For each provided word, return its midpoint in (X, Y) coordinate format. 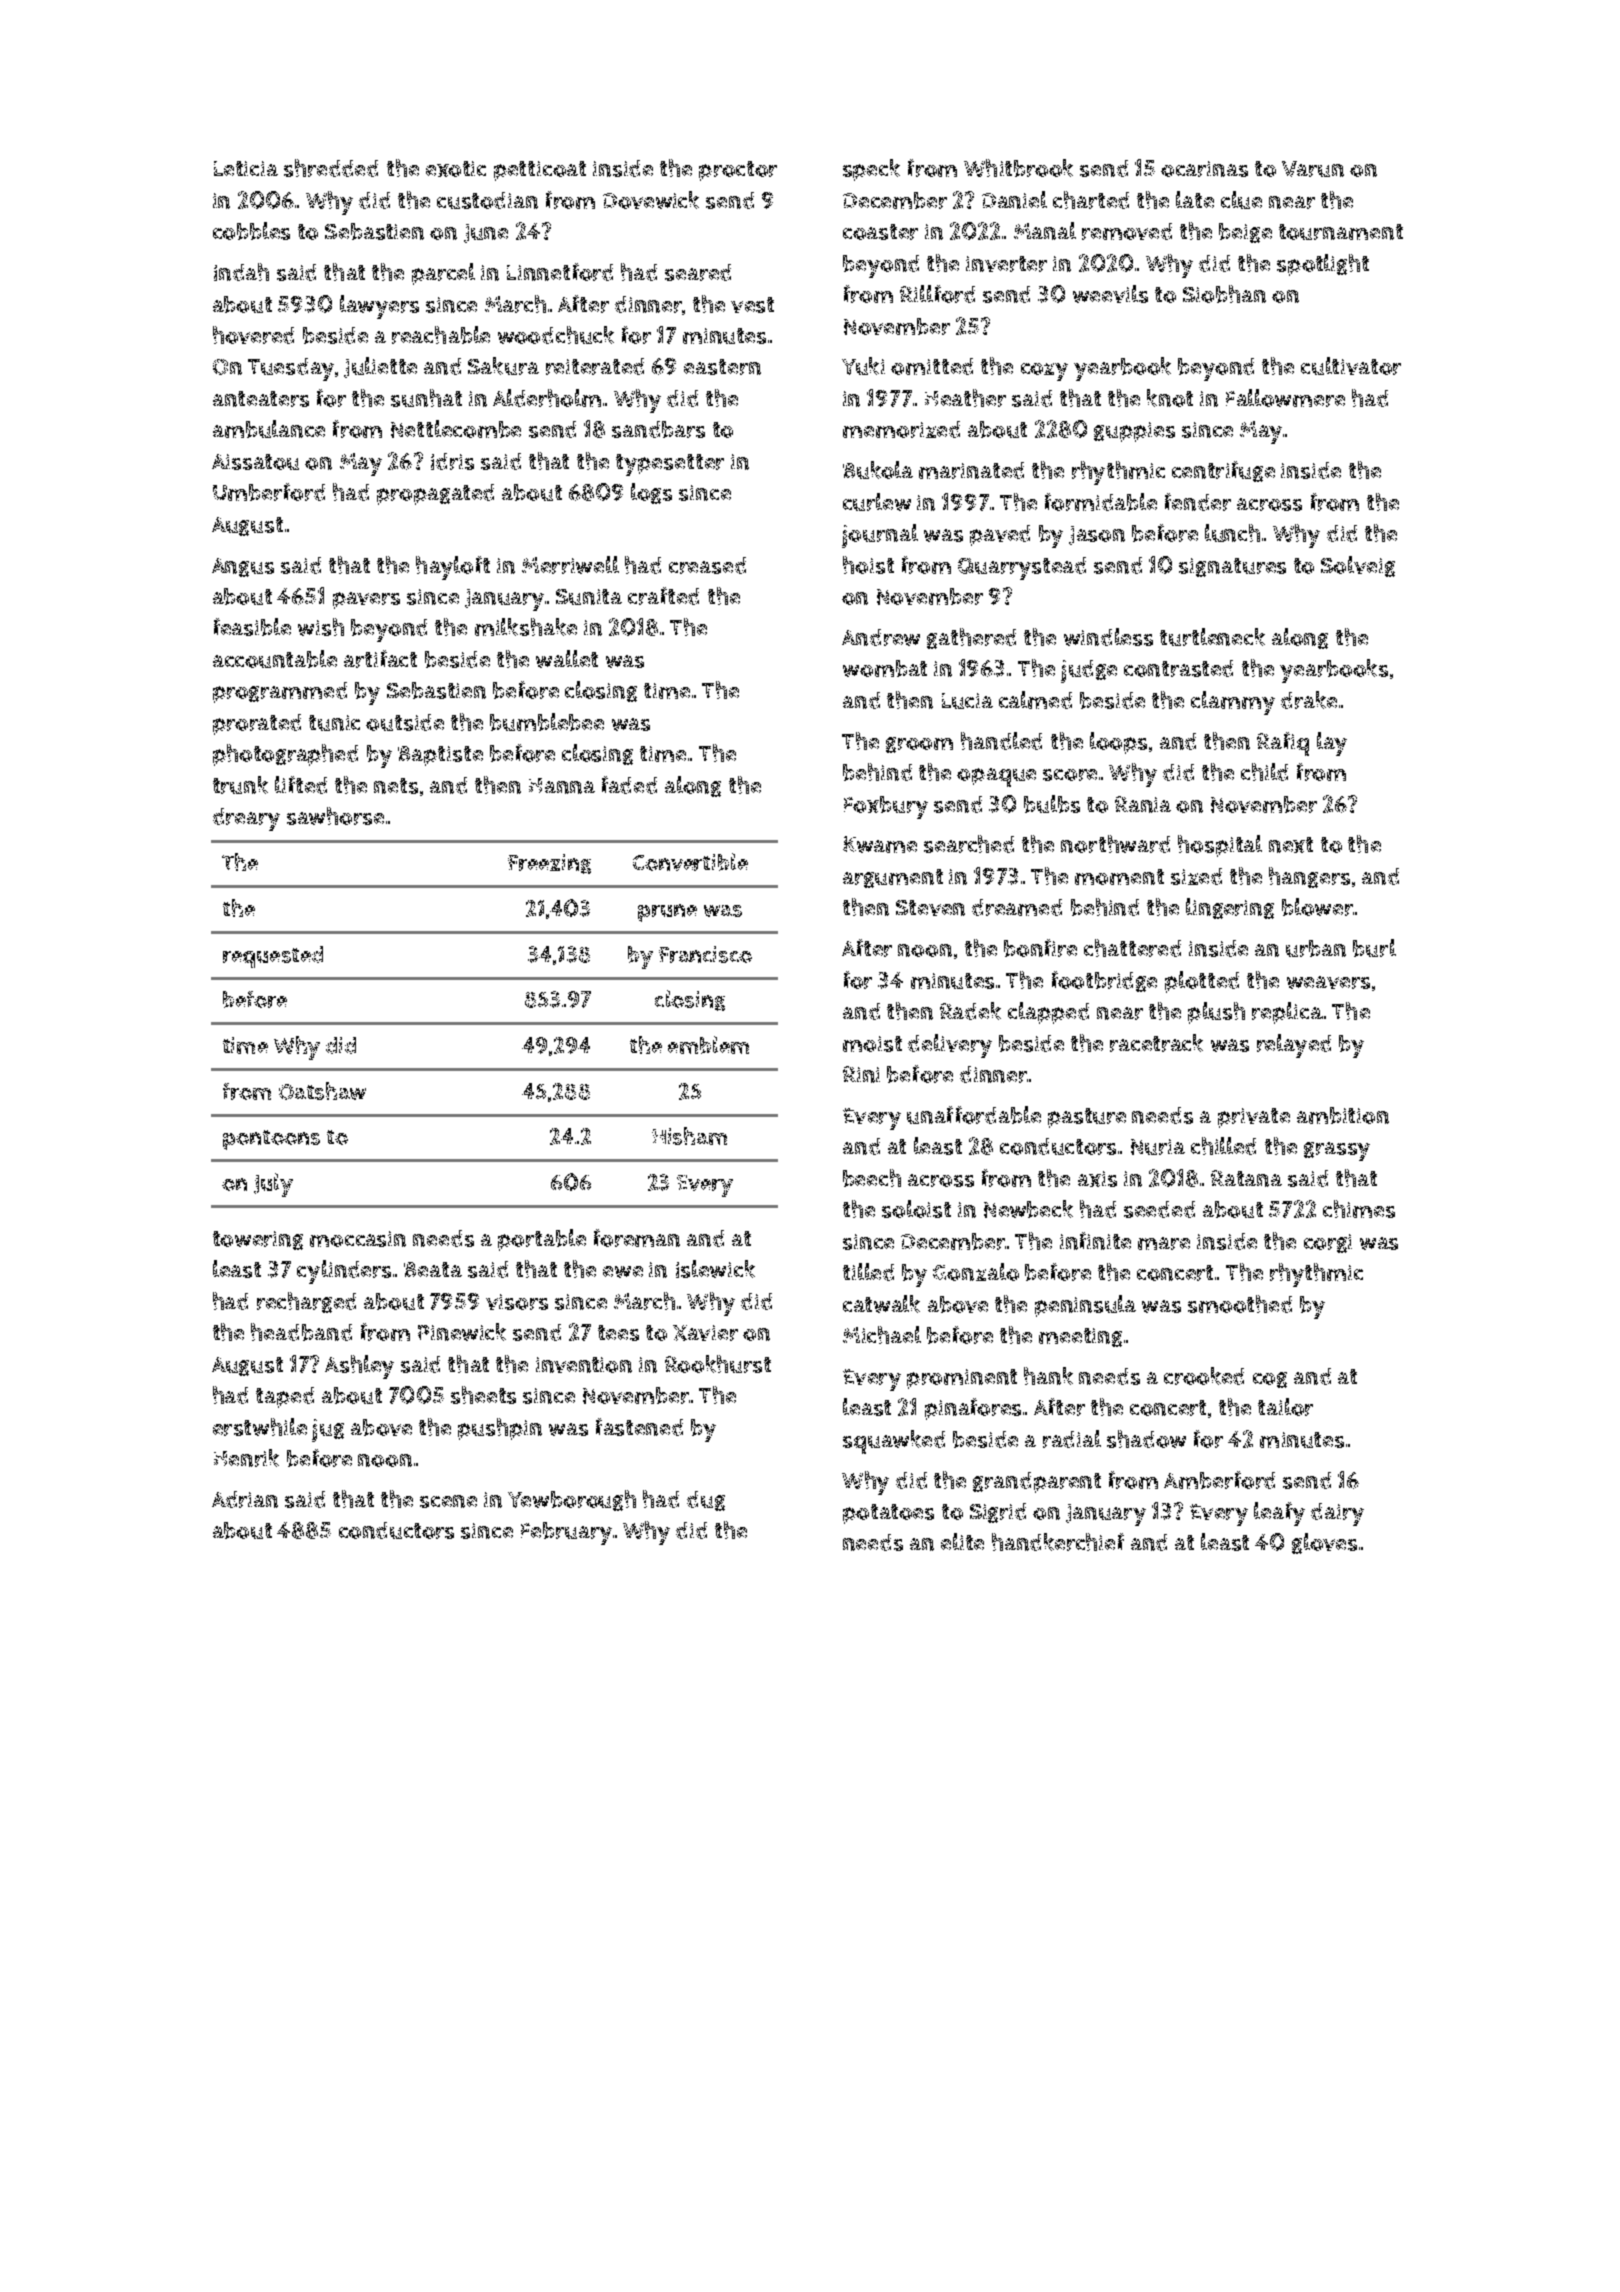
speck (871, 170)
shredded (331, 168)
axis (1097, 1179)
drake (1309, 700)
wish (321, 627)
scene (448, 1501)
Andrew (881, 637)
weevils (1110, 294)
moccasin (358, 1239)
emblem (708, 1045)
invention (584, 1365)
